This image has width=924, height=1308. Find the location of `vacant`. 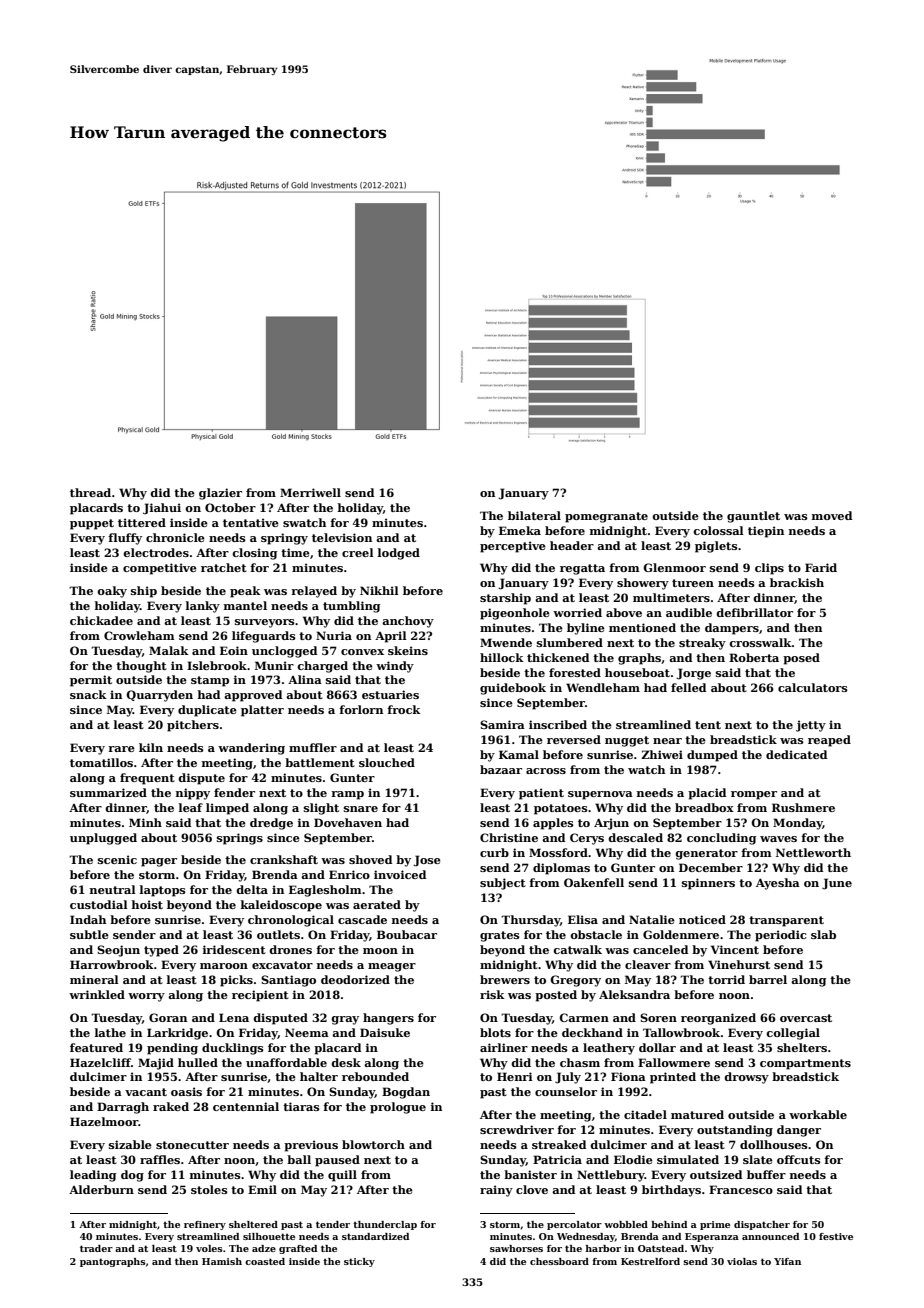

vacant is located at coordinates (146, 1092).
